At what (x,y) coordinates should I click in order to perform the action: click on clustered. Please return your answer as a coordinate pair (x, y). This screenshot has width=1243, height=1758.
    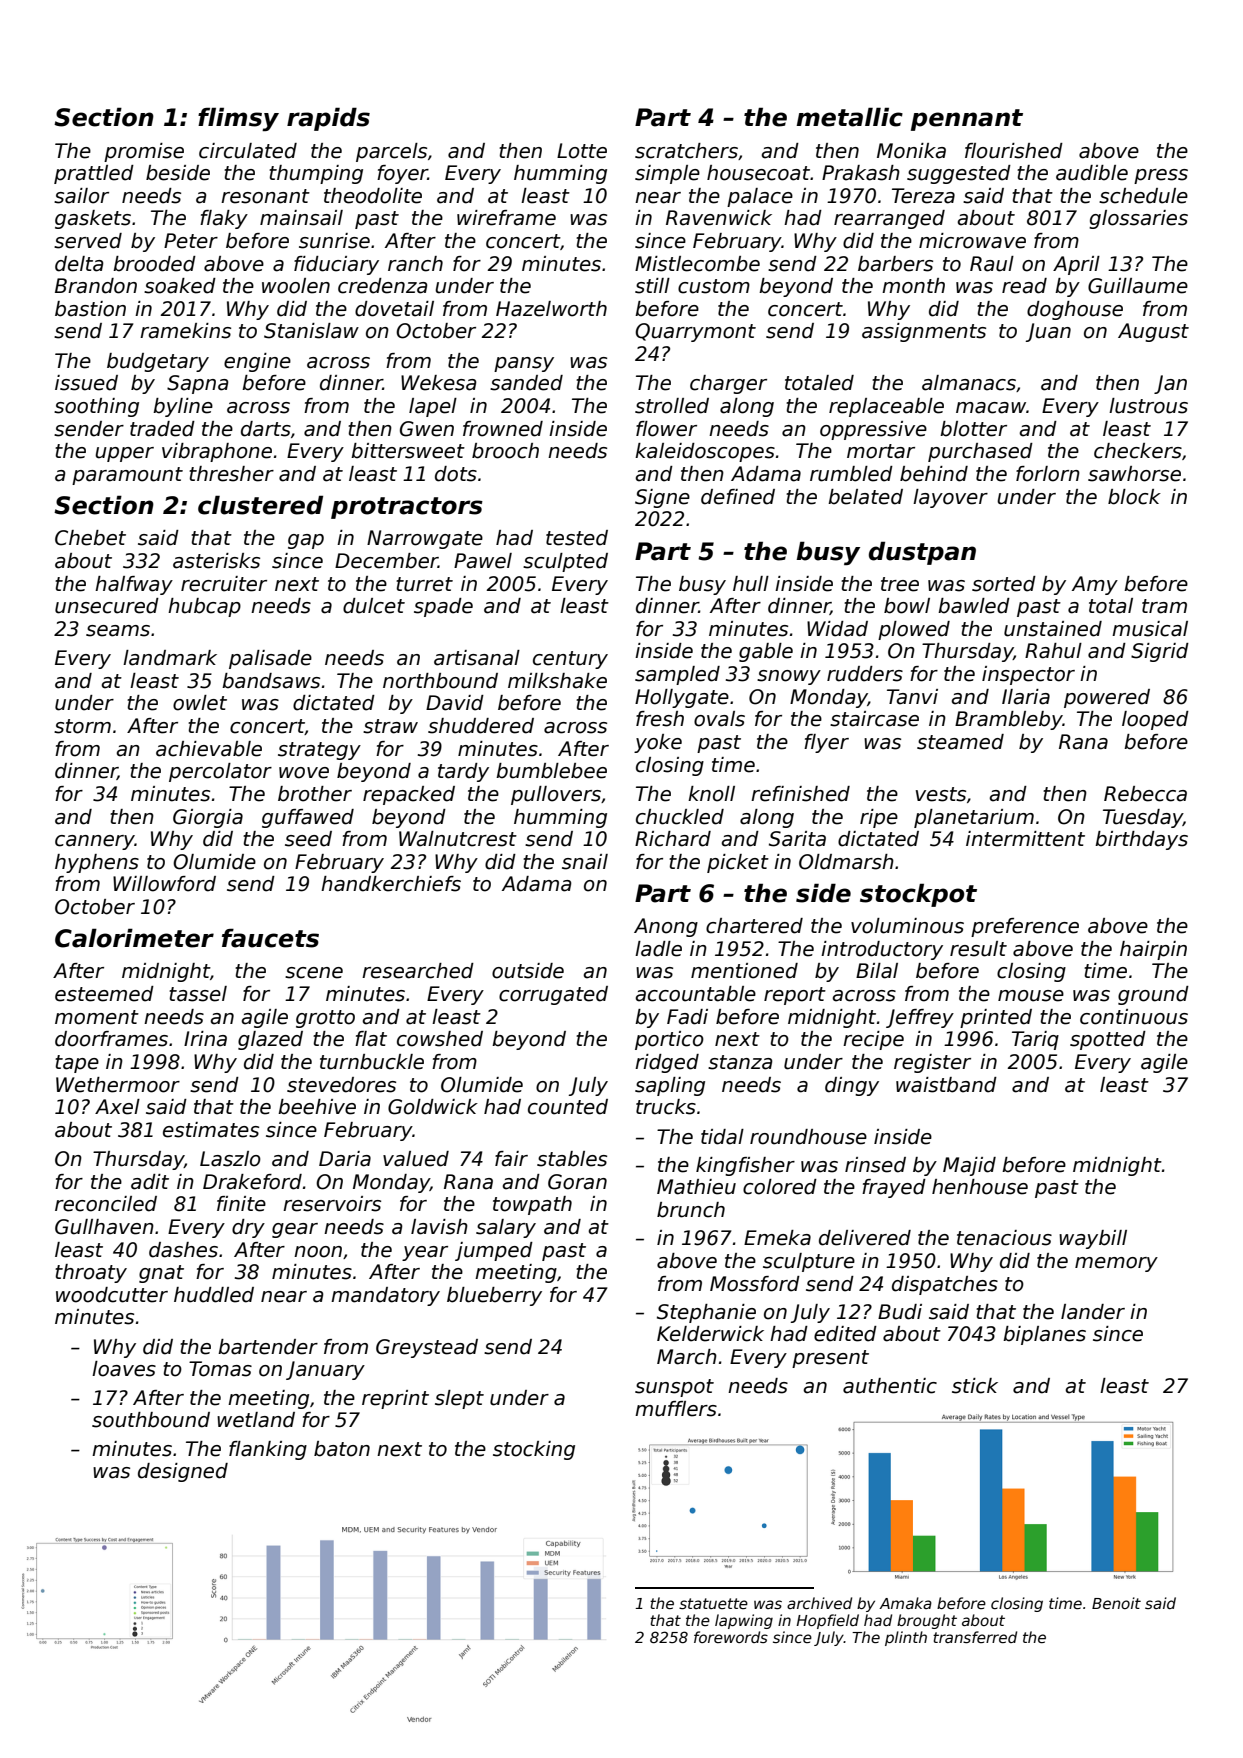
    Looking at the image, I should click on (260, 505).
